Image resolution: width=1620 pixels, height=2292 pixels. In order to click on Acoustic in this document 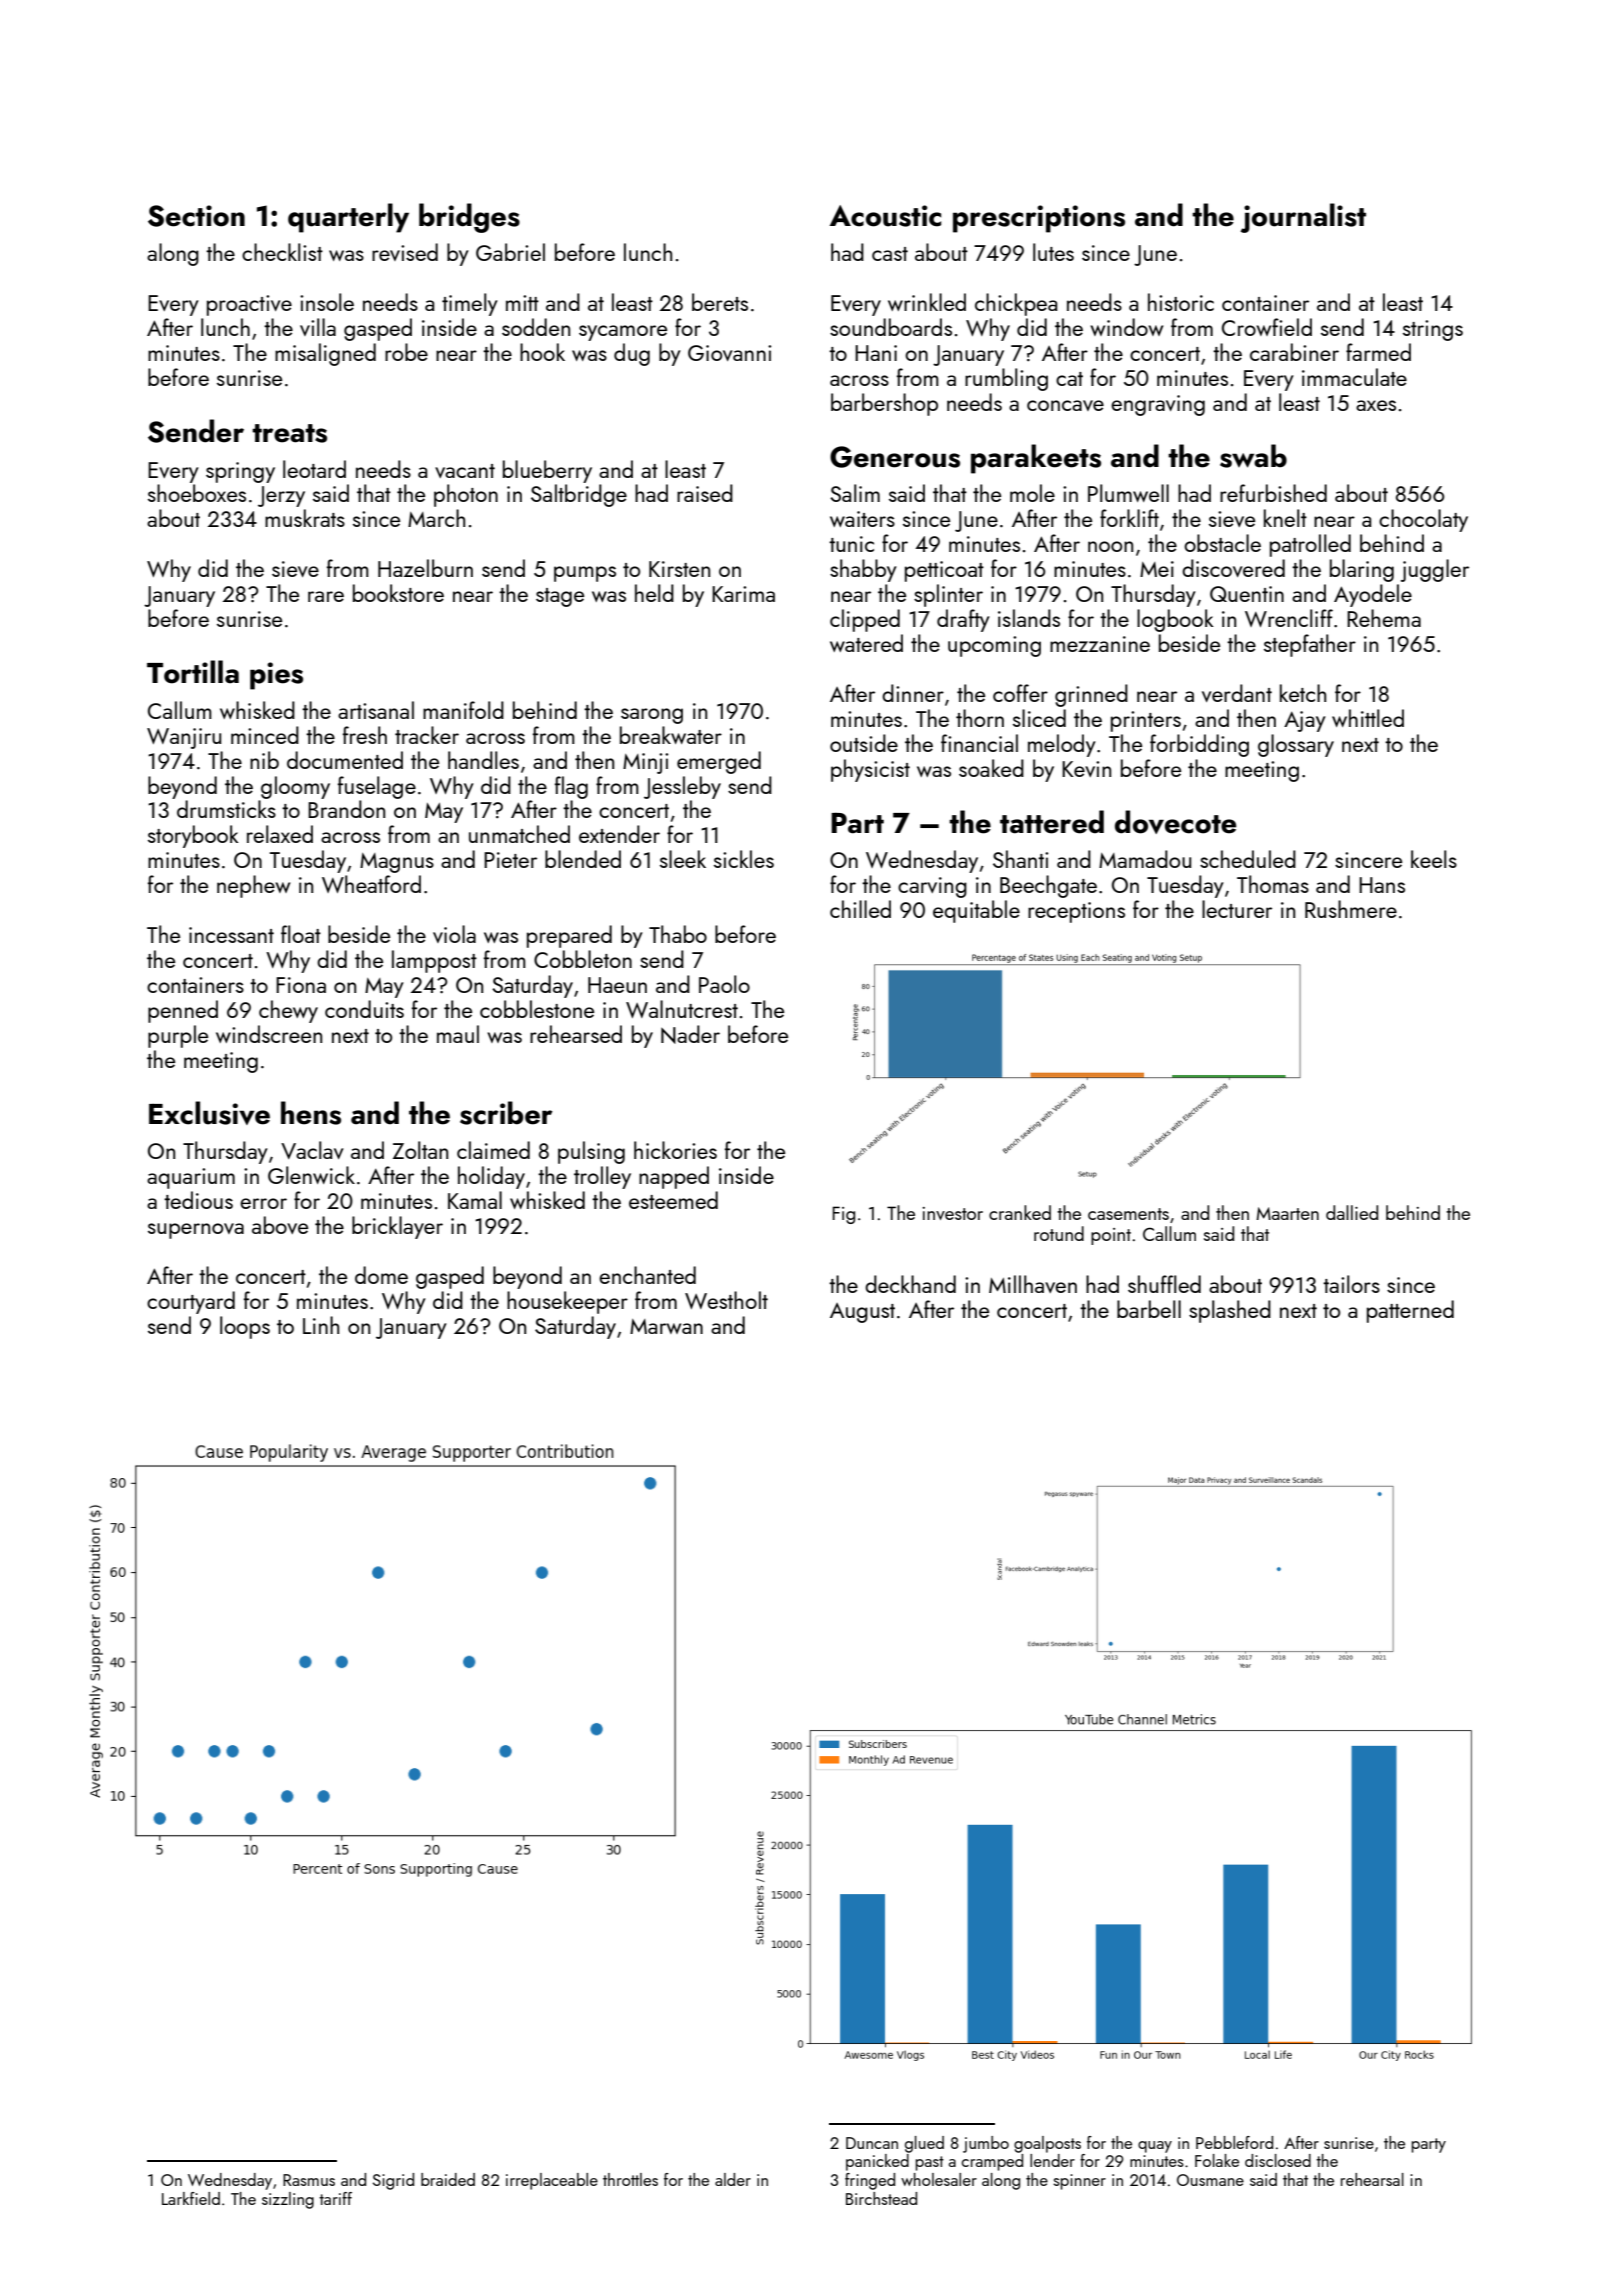, I will do `click(885, 216)`.
